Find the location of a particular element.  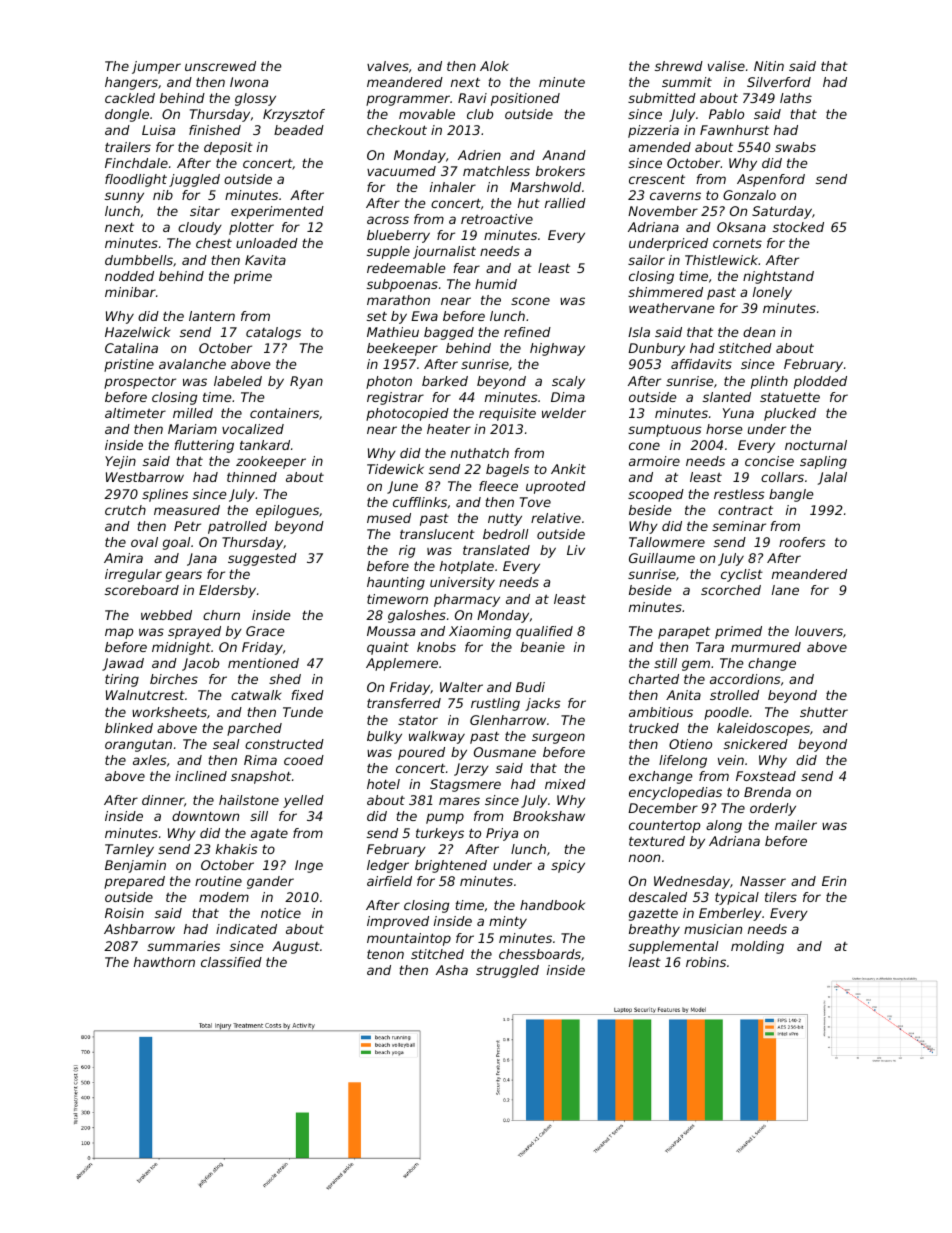

weathervane is located at coordinates (672, 308).
